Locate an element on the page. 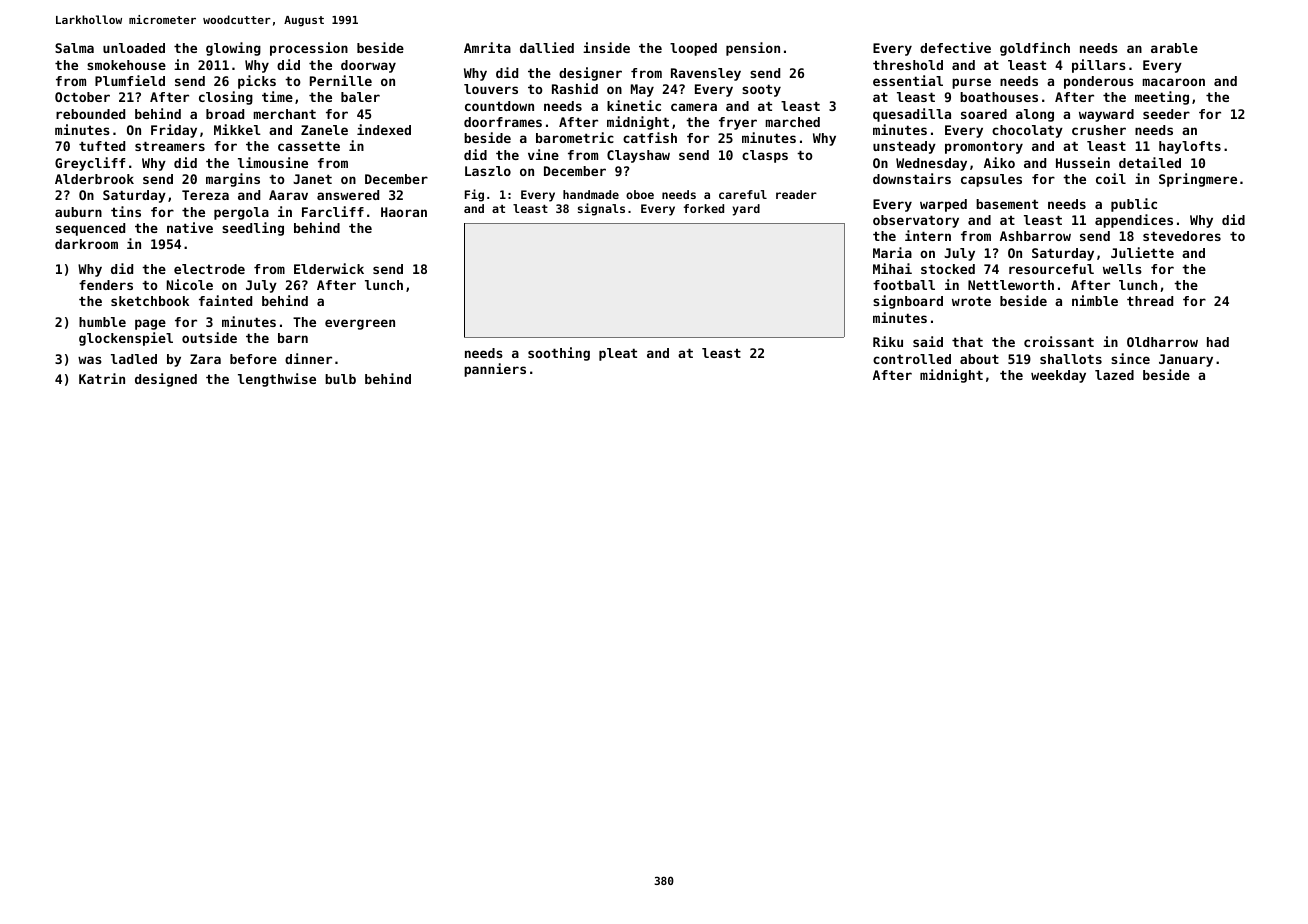 This page has height=924, width=1308. Aiko is located at coordinates (999, 162).
